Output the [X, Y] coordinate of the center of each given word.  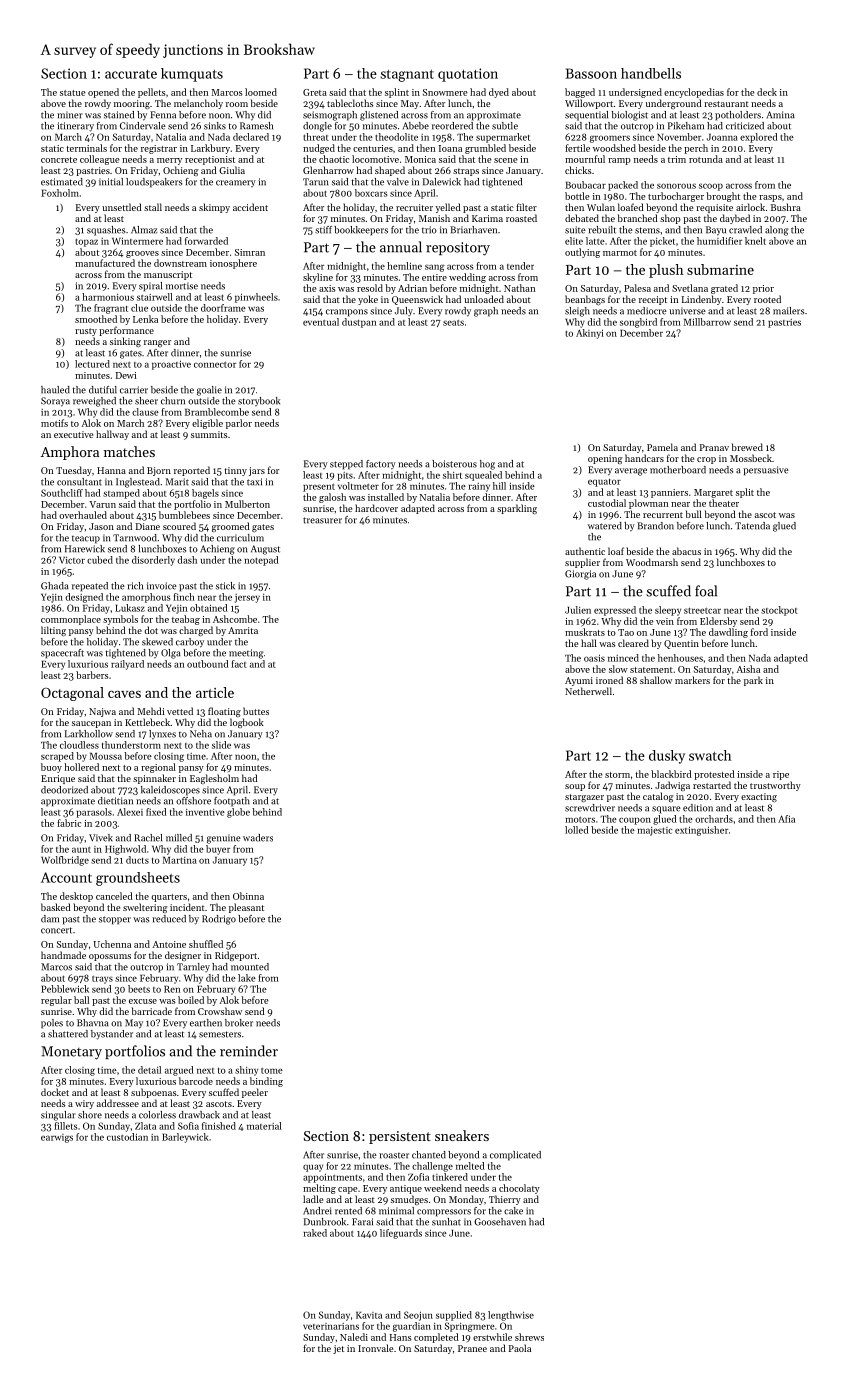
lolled [577, 830]
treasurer [322, 520]
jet [338, 1349]
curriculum [240, 538]
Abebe [416, 126]
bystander [112, 1035]
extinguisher [701, 831]
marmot [620, 253]
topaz [86, 243]
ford [759, 632]
